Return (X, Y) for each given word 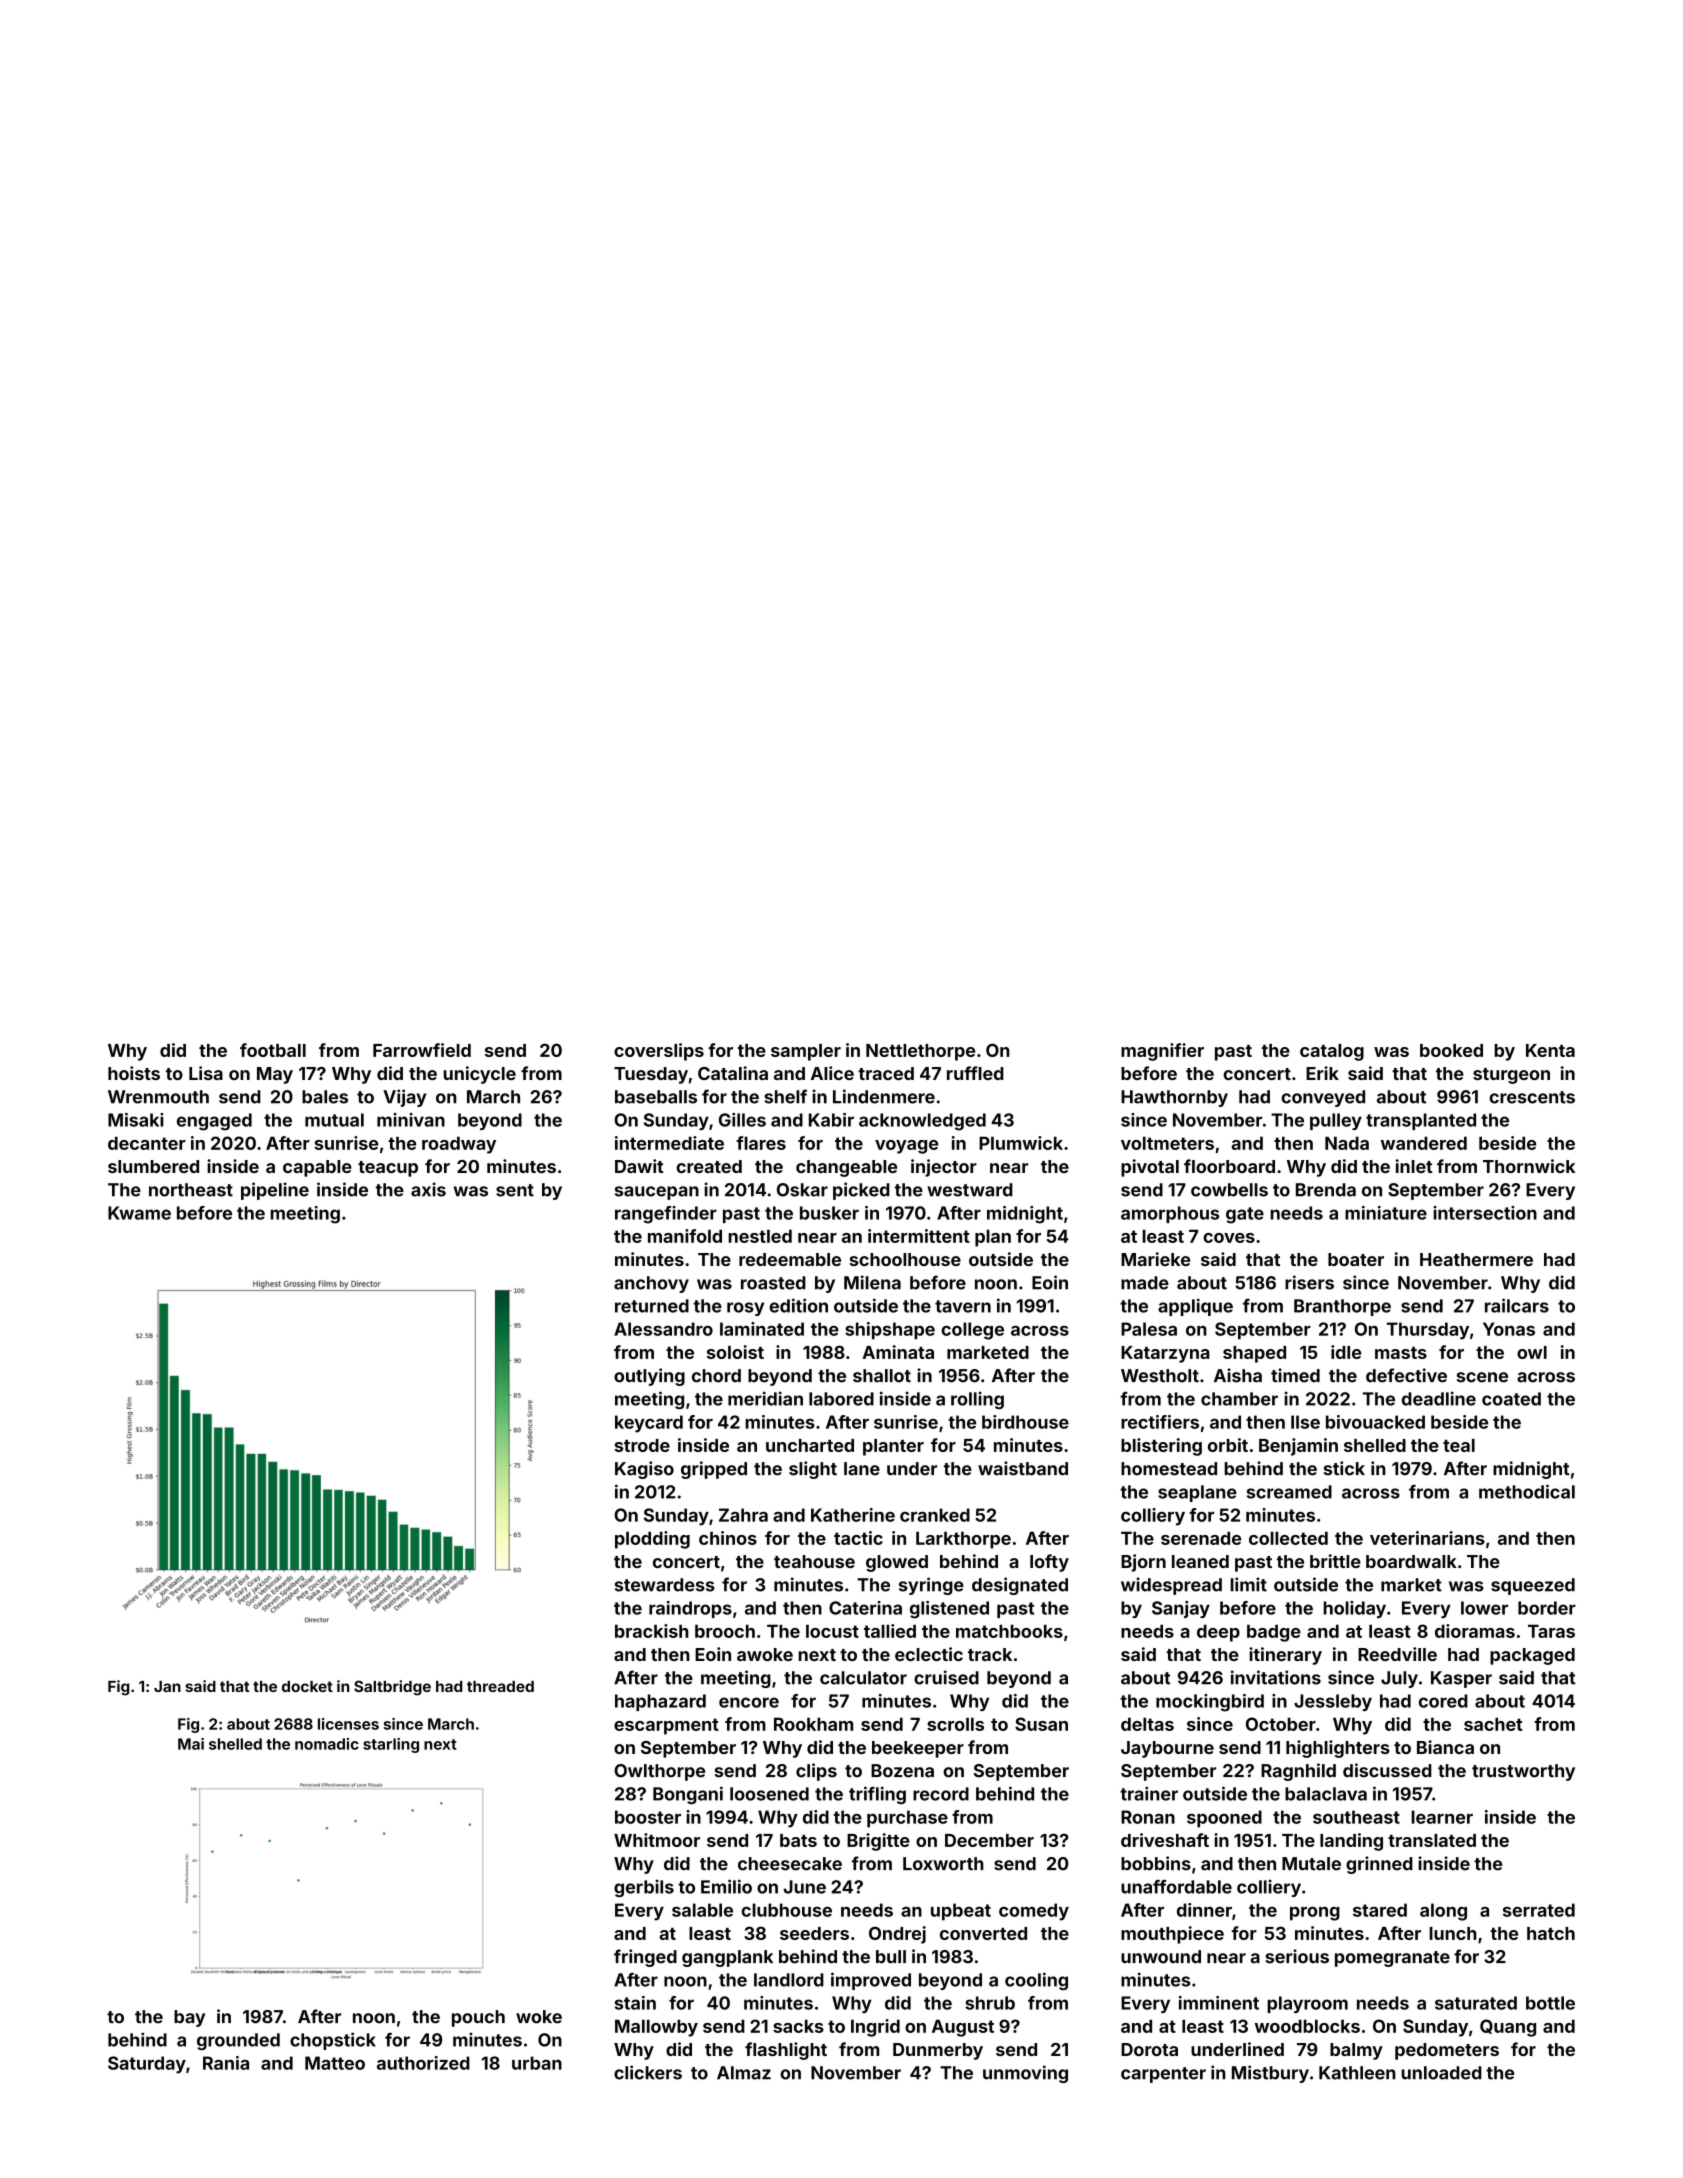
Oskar (802, 1190)
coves (1229, 1238)
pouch (478, 2018)
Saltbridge (392, 1688)
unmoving (1025, 2074)
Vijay (405, 1098)
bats (798, 1840)
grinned (1379, 1865)
